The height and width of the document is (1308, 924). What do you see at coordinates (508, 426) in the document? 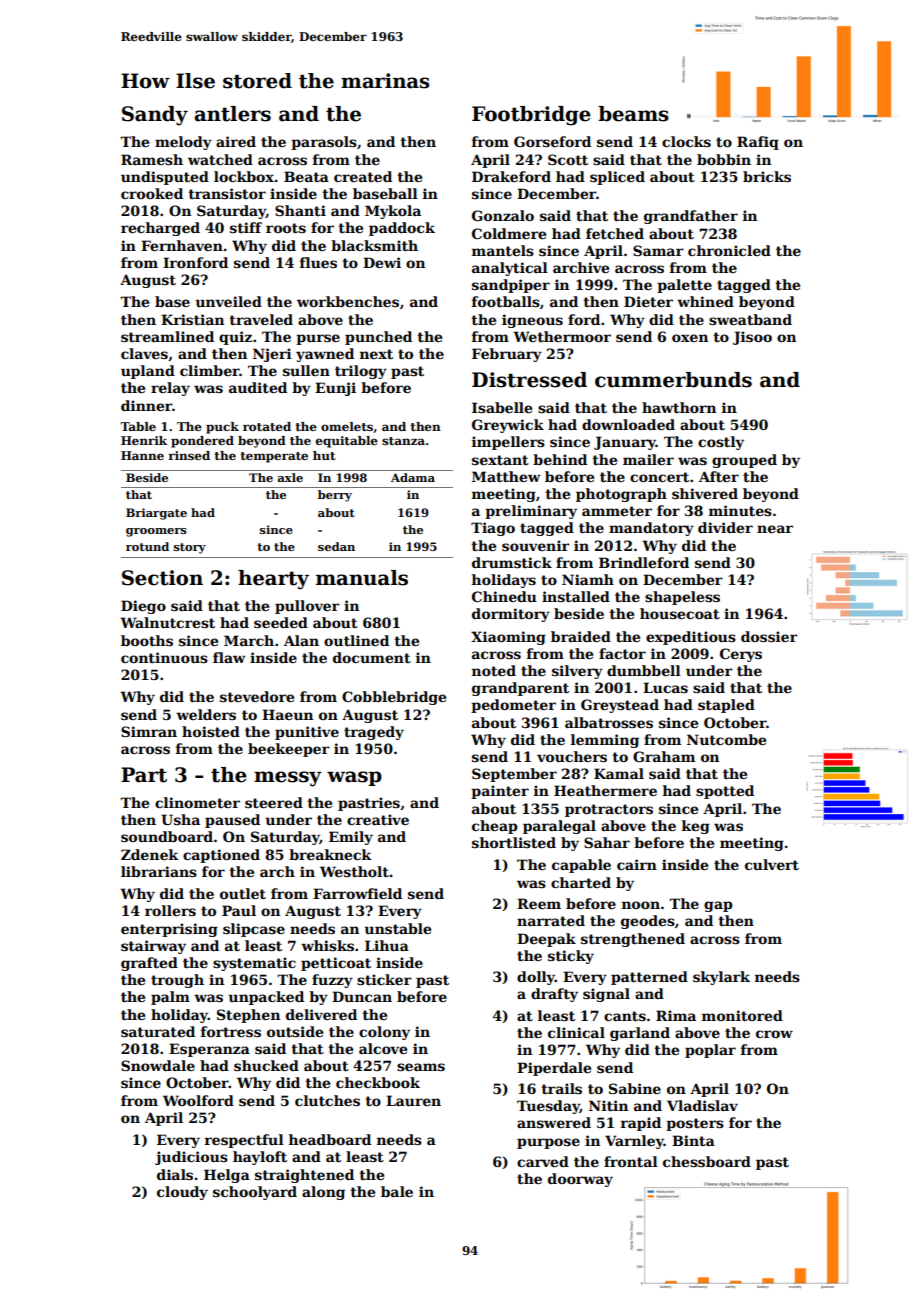
I see `Greywick` at bounding box center [508, 426].
